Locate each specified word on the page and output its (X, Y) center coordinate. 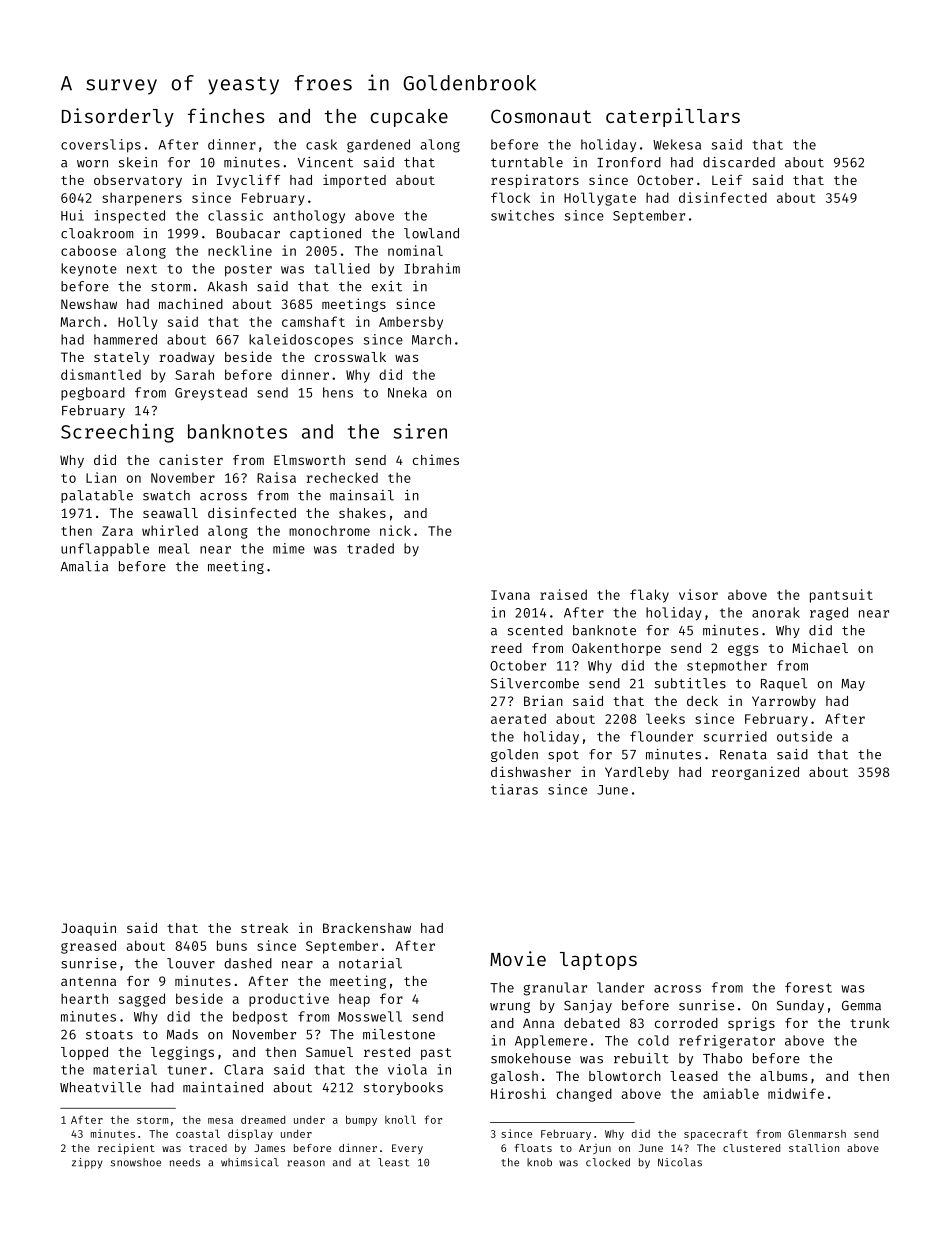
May (853, 685)
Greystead (211, 393)
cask (321, 144)
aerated (518, 718)
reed (506, 648)
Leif (727, 179)
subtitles (690, 683)
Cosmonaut (541, 116)
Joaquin (88, 929)
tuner (187, 1070)
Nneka (407, 392)
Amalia (84, 566)
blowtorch (625, 1076)
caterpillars (673, 117)
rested (387, 1052)
